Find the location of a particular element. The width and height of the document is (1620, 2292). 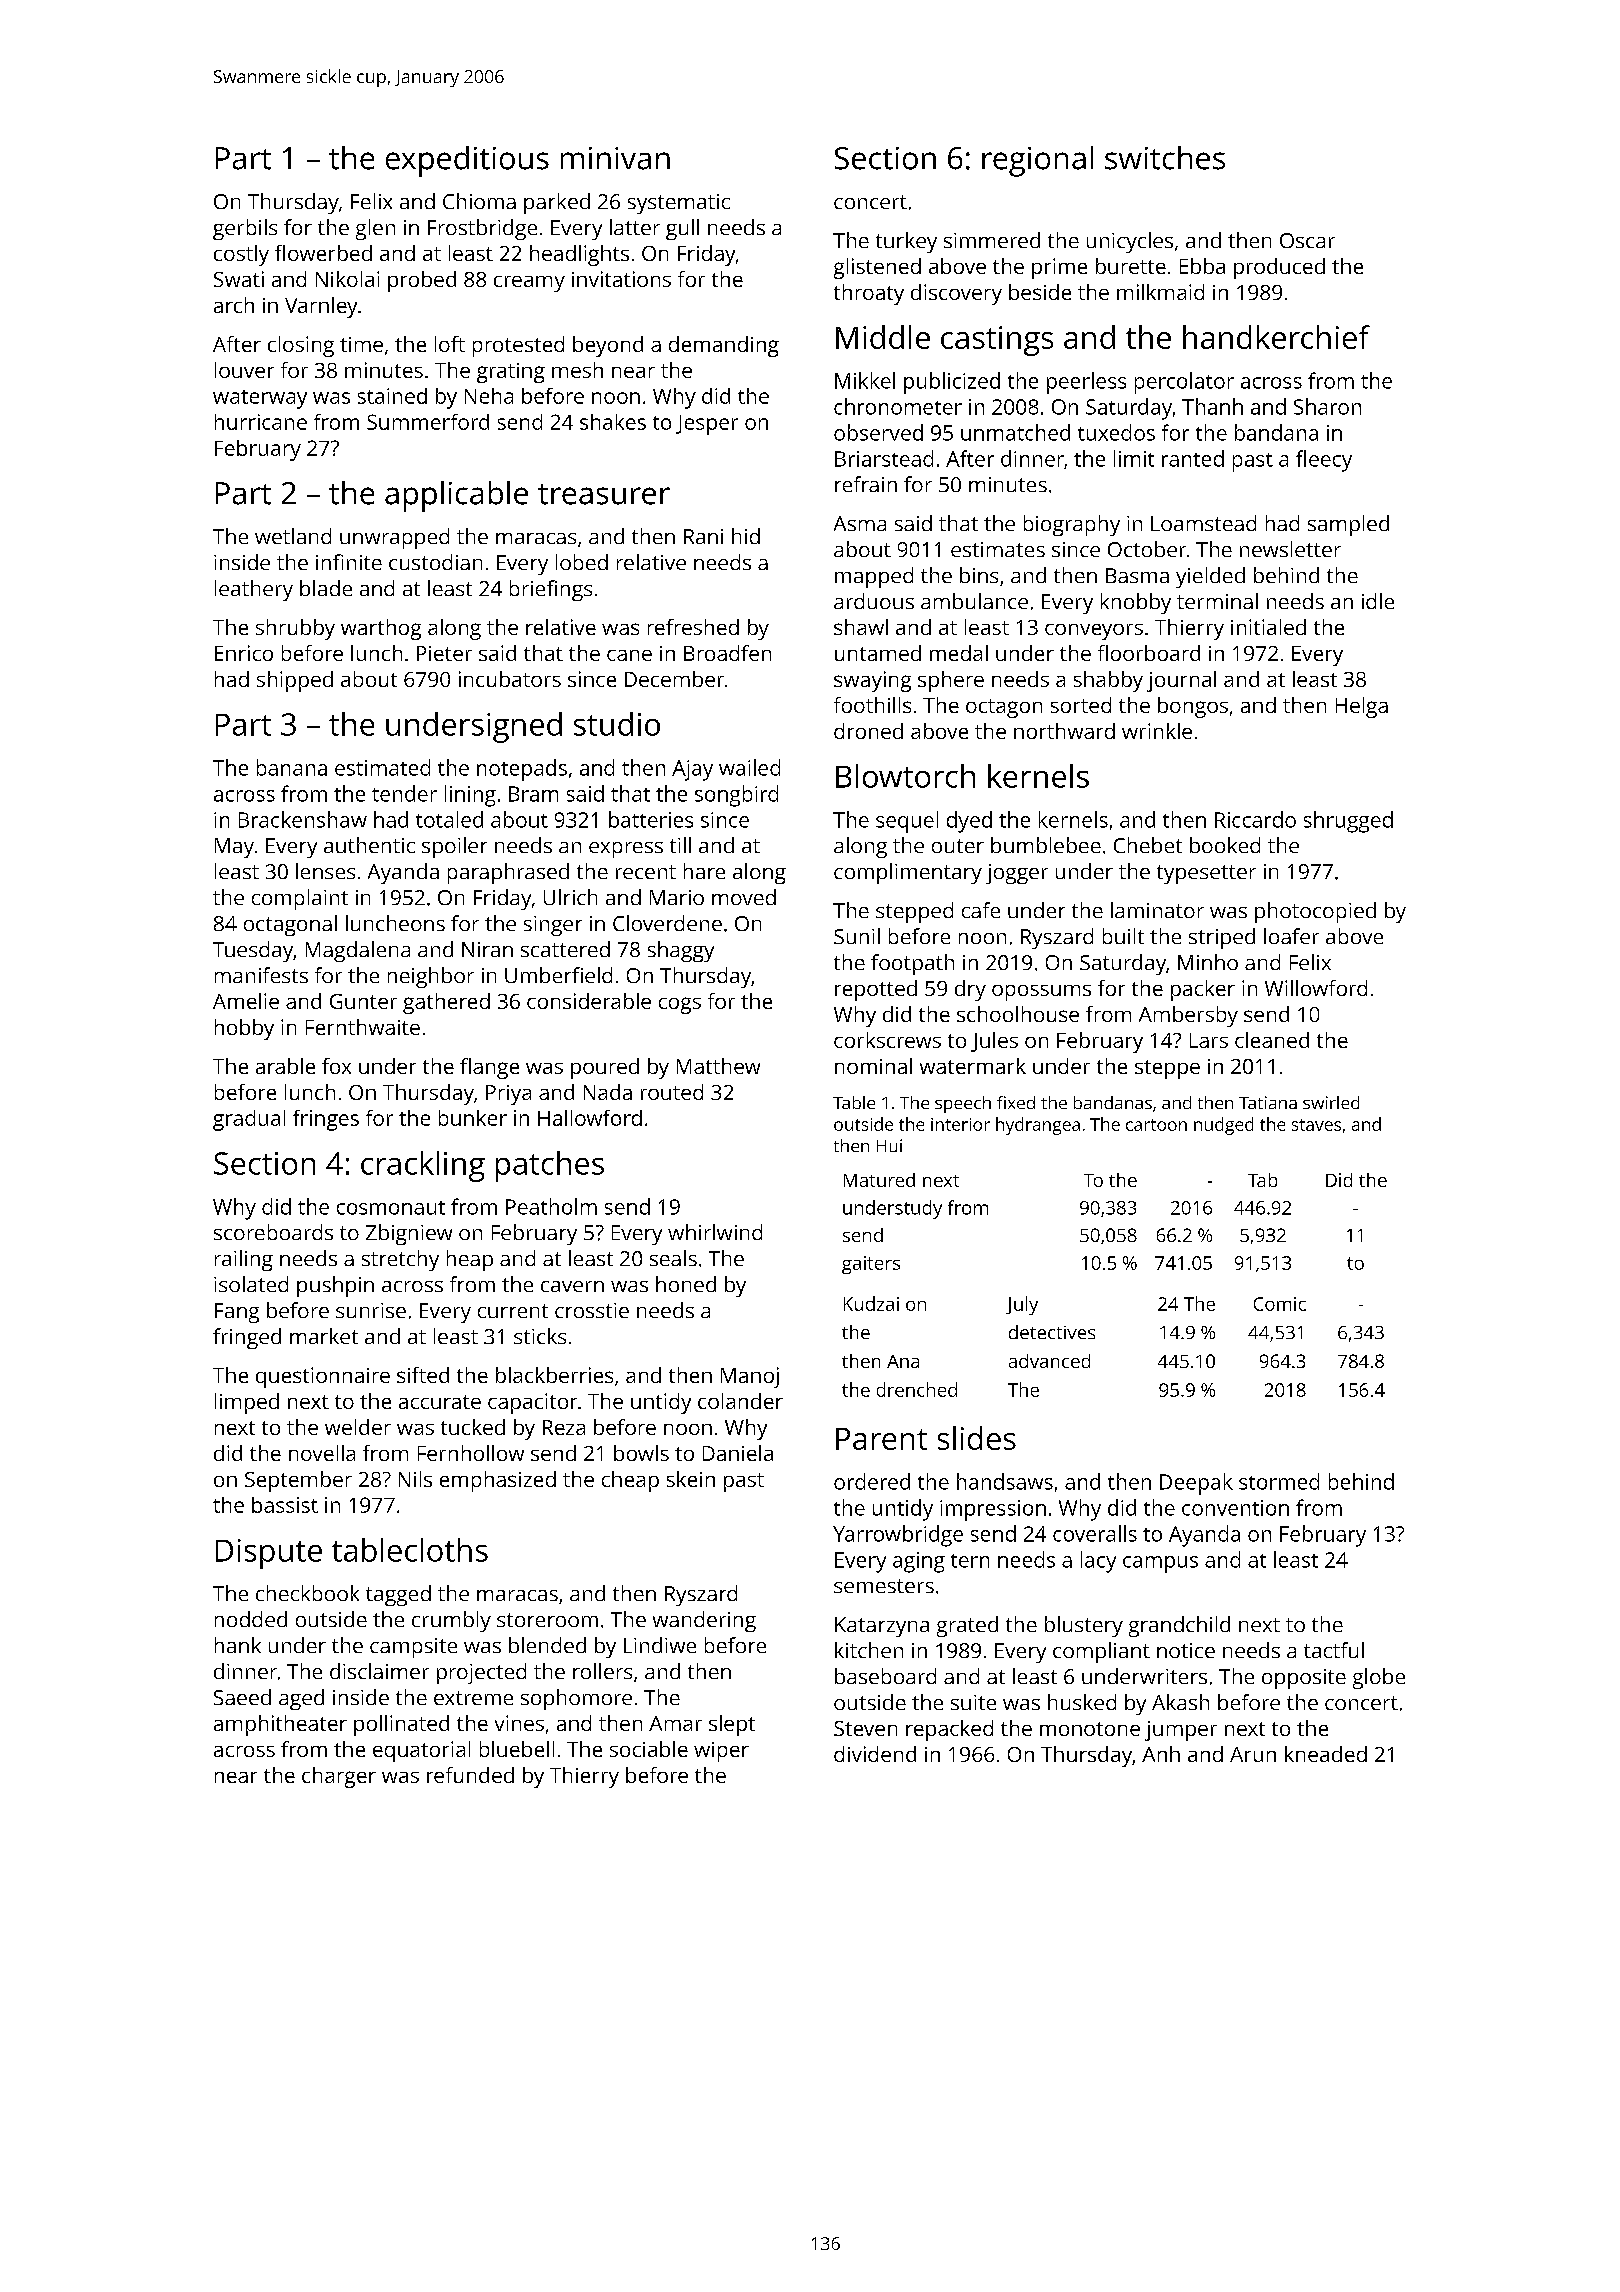

detectives is located at coordinates (1052, 1332).
